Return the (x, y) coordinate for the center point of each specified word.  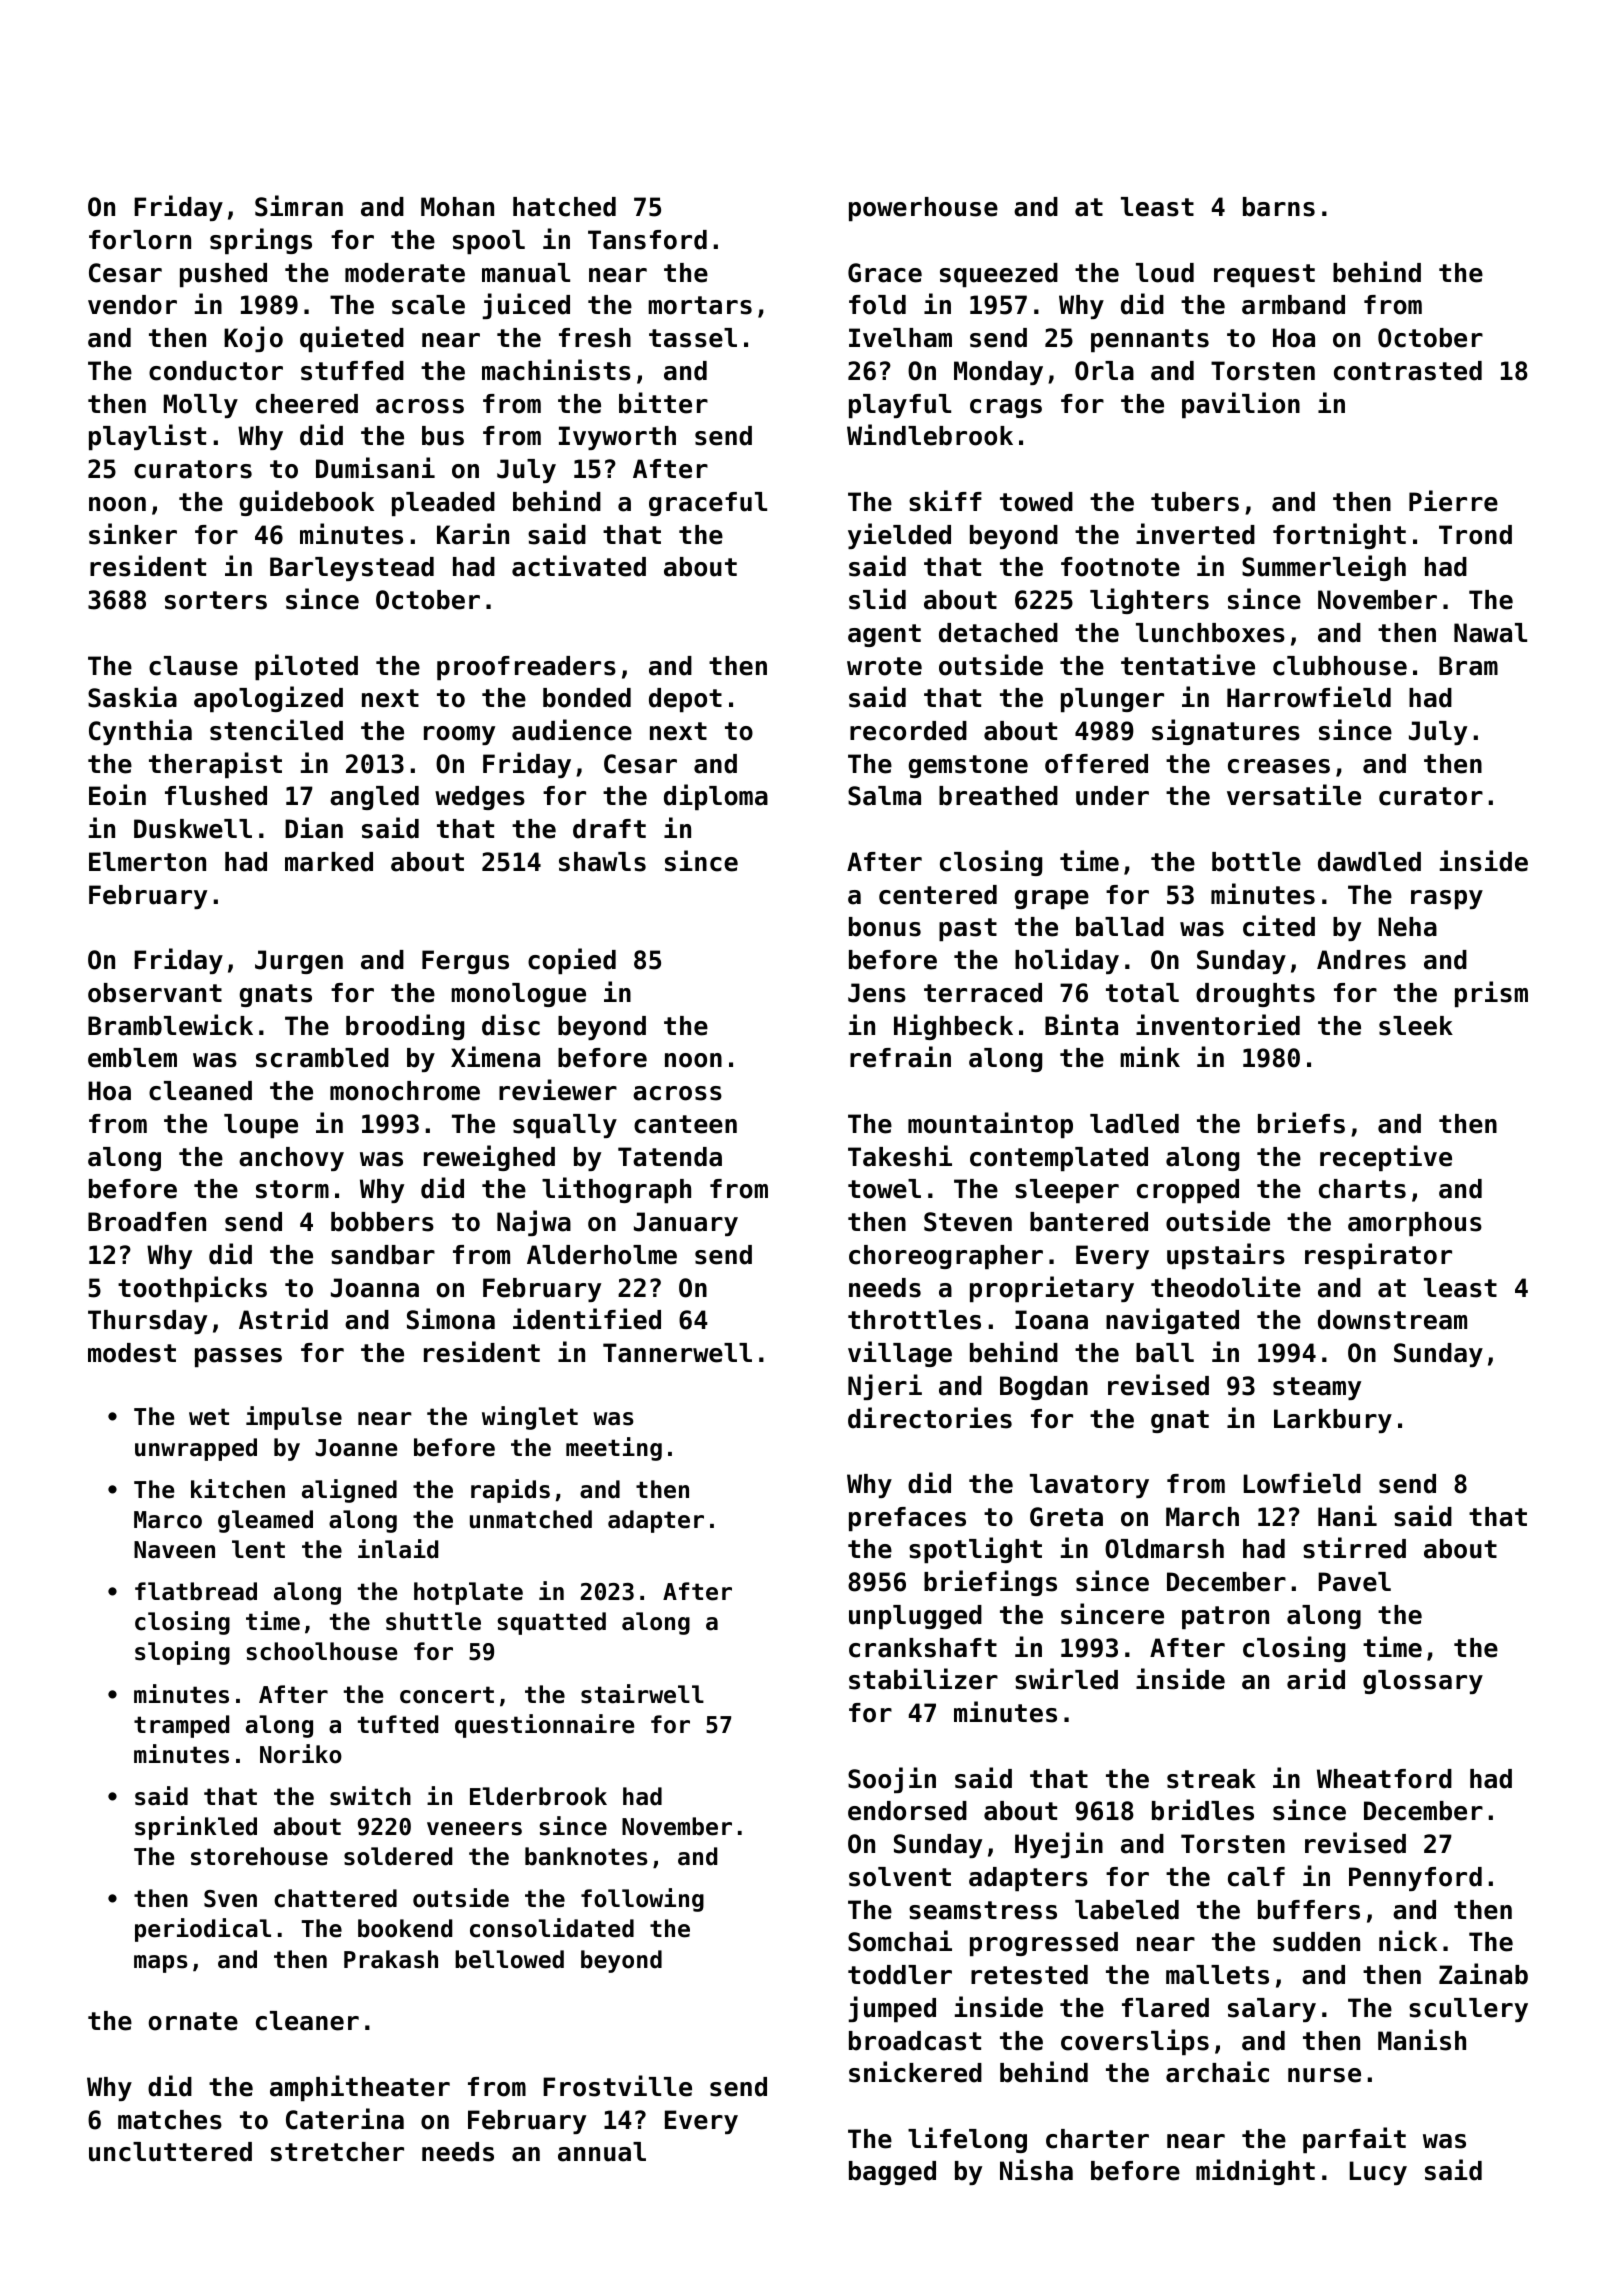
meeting (614, 1449)
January (686, 1224)
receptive (1386, 1158)
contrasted (1408, 371)
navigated (1172, 1321)
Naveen (174, 1550)
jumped (892, 2009)
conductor (216, 371)
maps (161, 1964)
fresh (595, 338)
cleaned (200, 1091)
